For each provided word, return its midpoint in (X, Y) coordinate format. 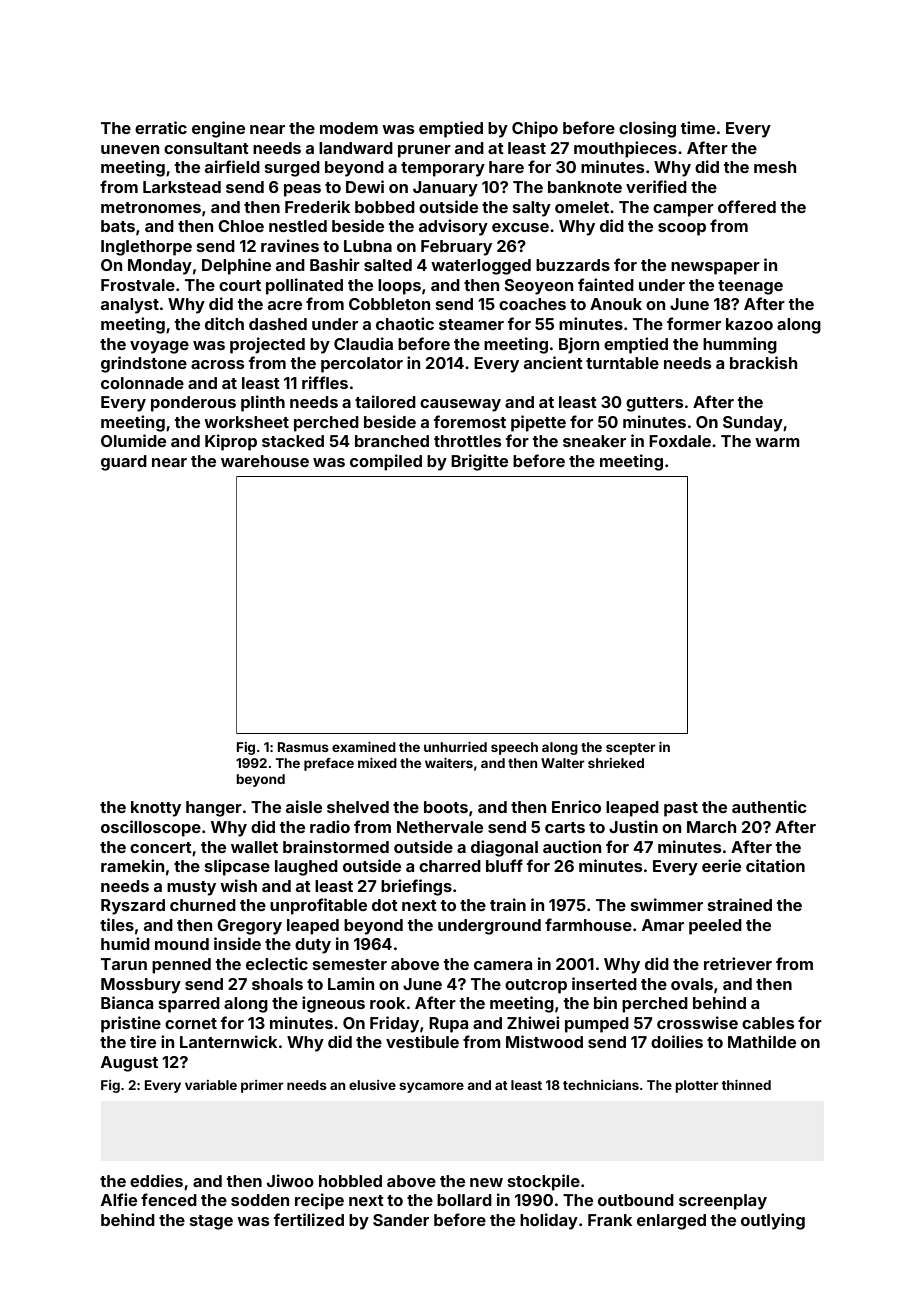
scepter (631, 749)
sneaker (594, 441)
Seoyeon (539, 287)
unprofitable (318, 906)
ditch (224, 323)
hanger (214, 809)
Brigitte (479, 462)
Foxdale (680, 441)
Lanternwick (228, 1041)
